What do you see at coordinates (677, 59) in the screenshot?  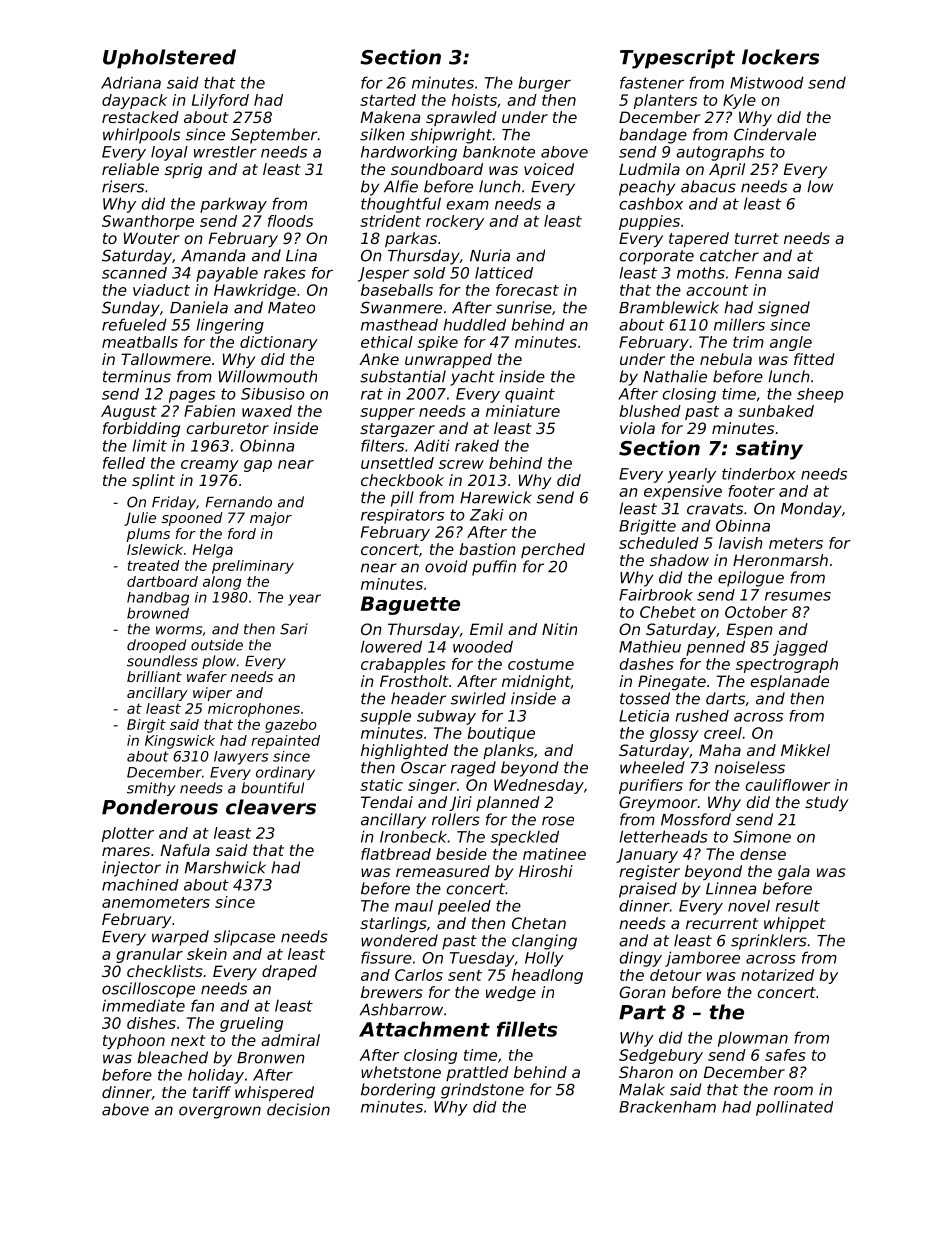 I see `Typescript` at bounding box center [677, 59].
